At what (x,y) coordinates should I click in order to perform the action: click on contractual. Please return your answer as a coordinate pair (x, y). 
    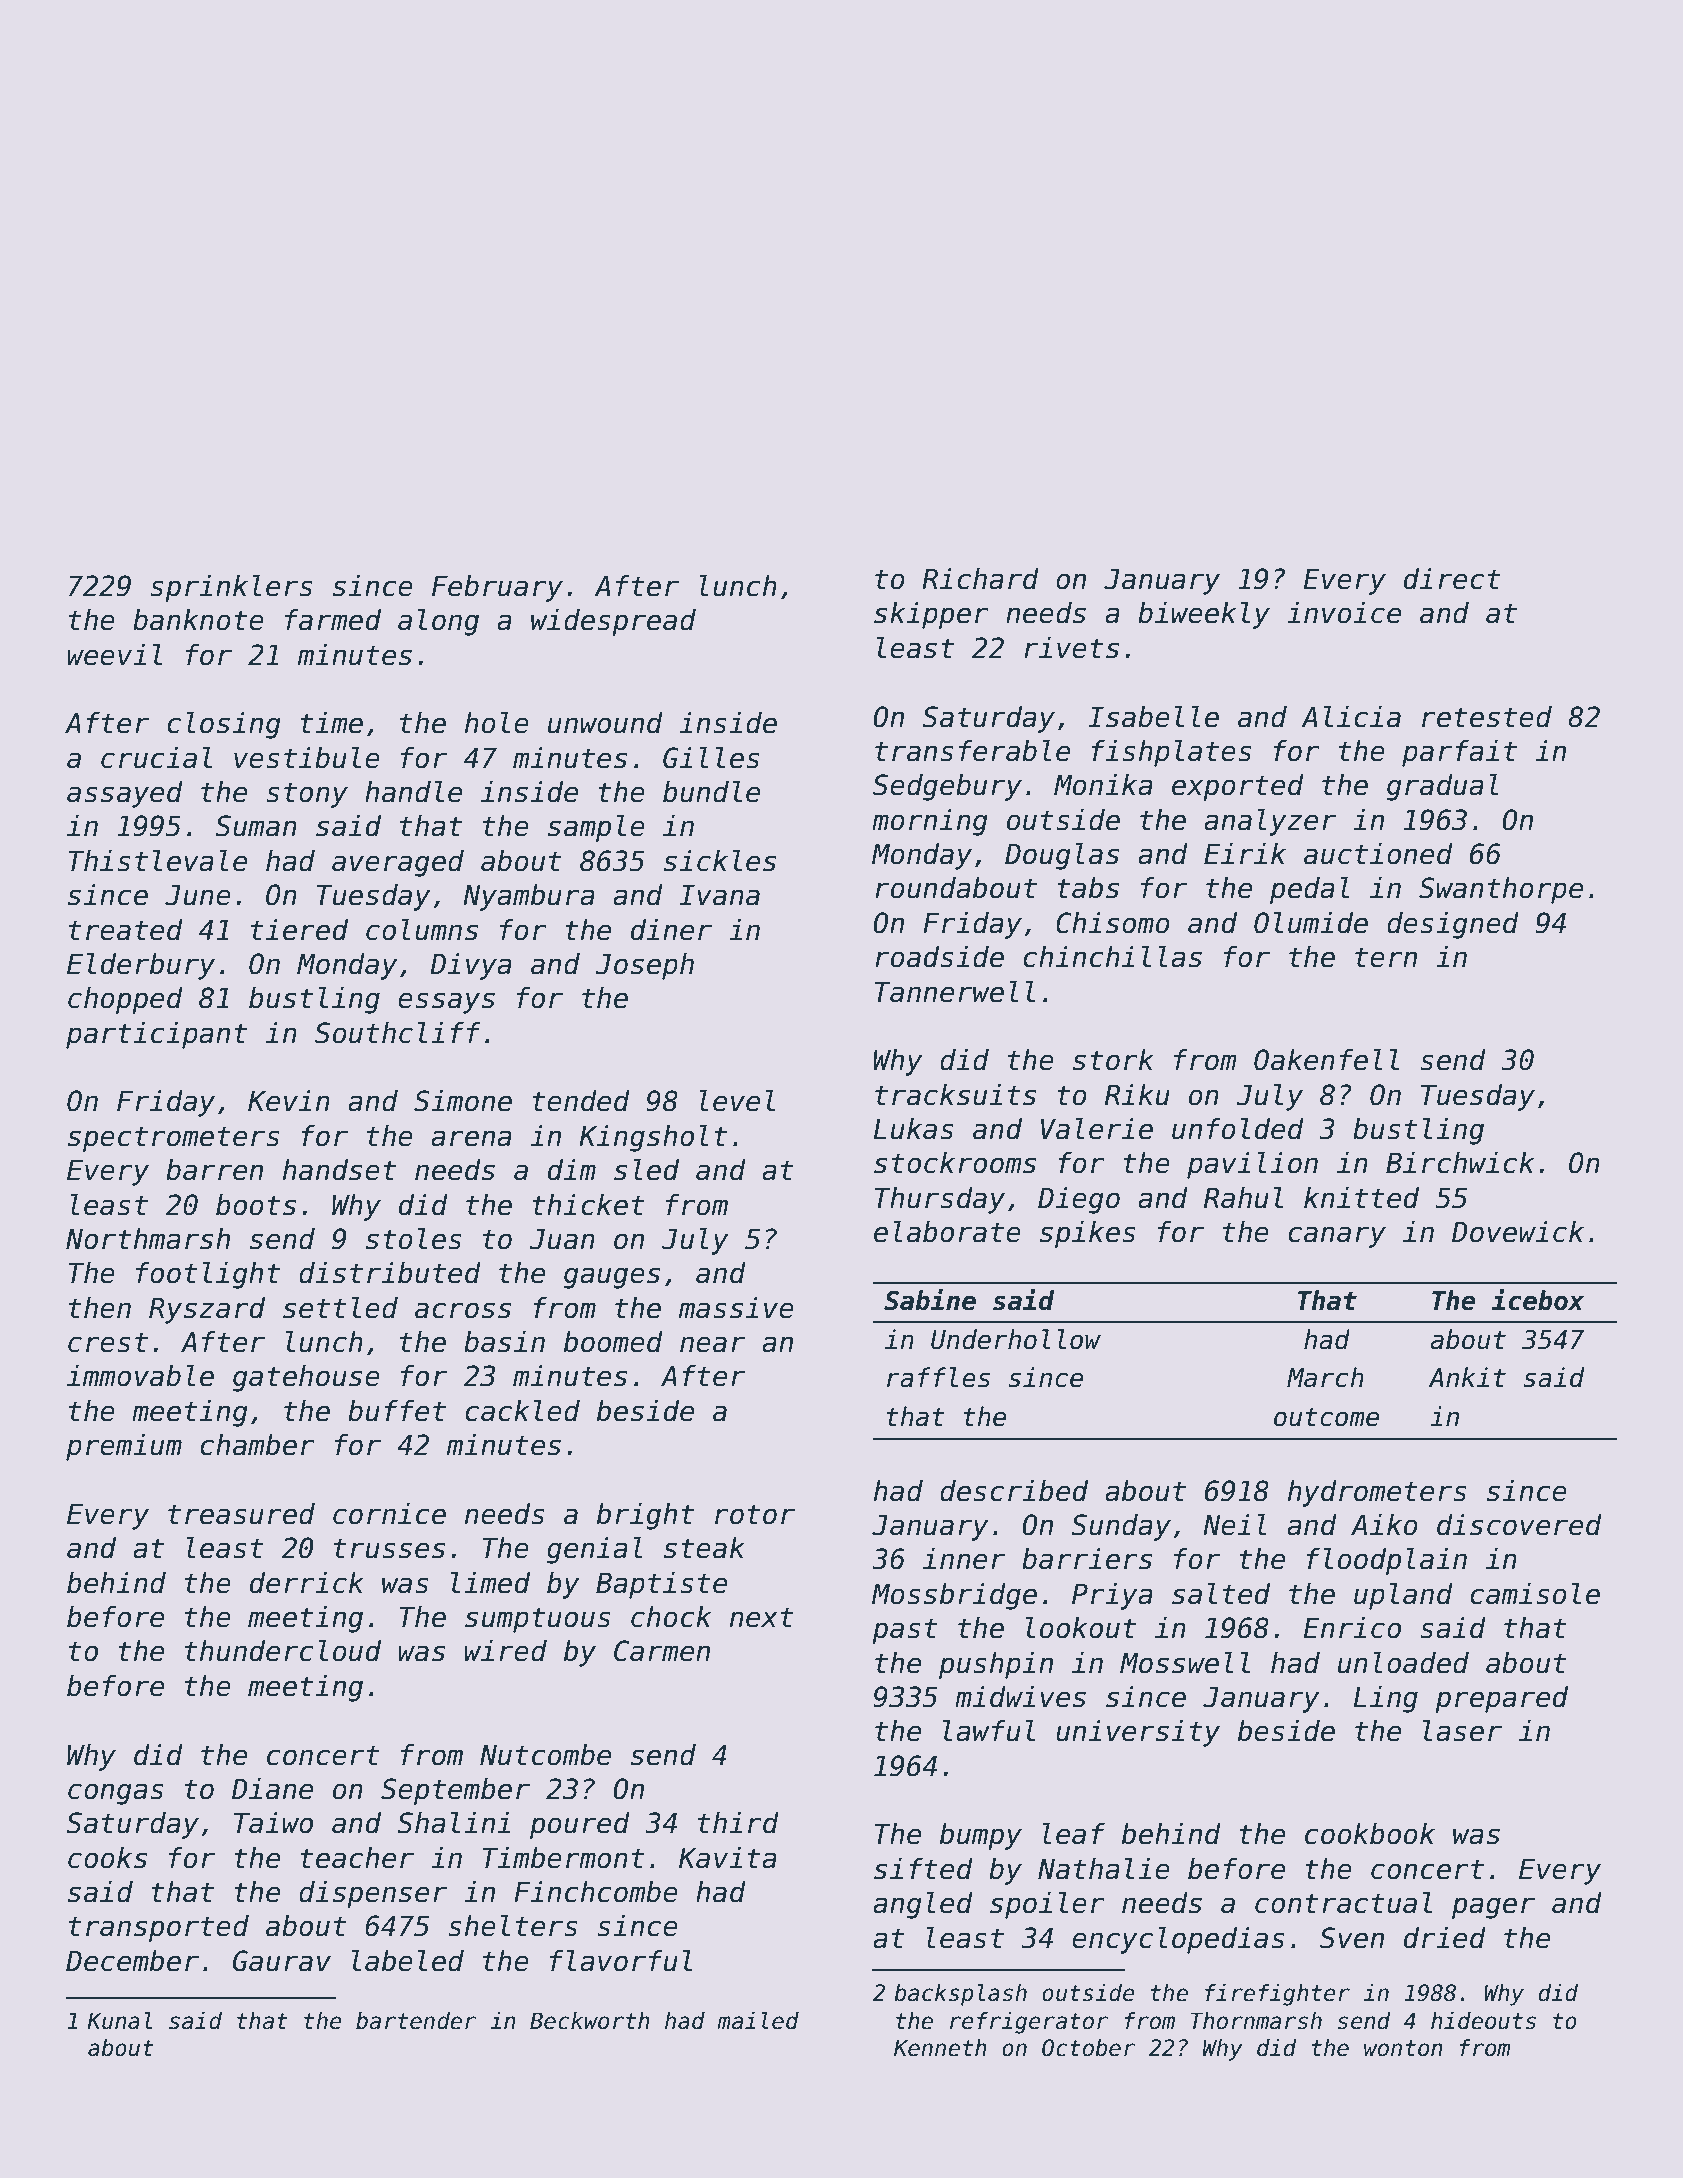
    Looking at the image, I should click on (1343, 1903).
